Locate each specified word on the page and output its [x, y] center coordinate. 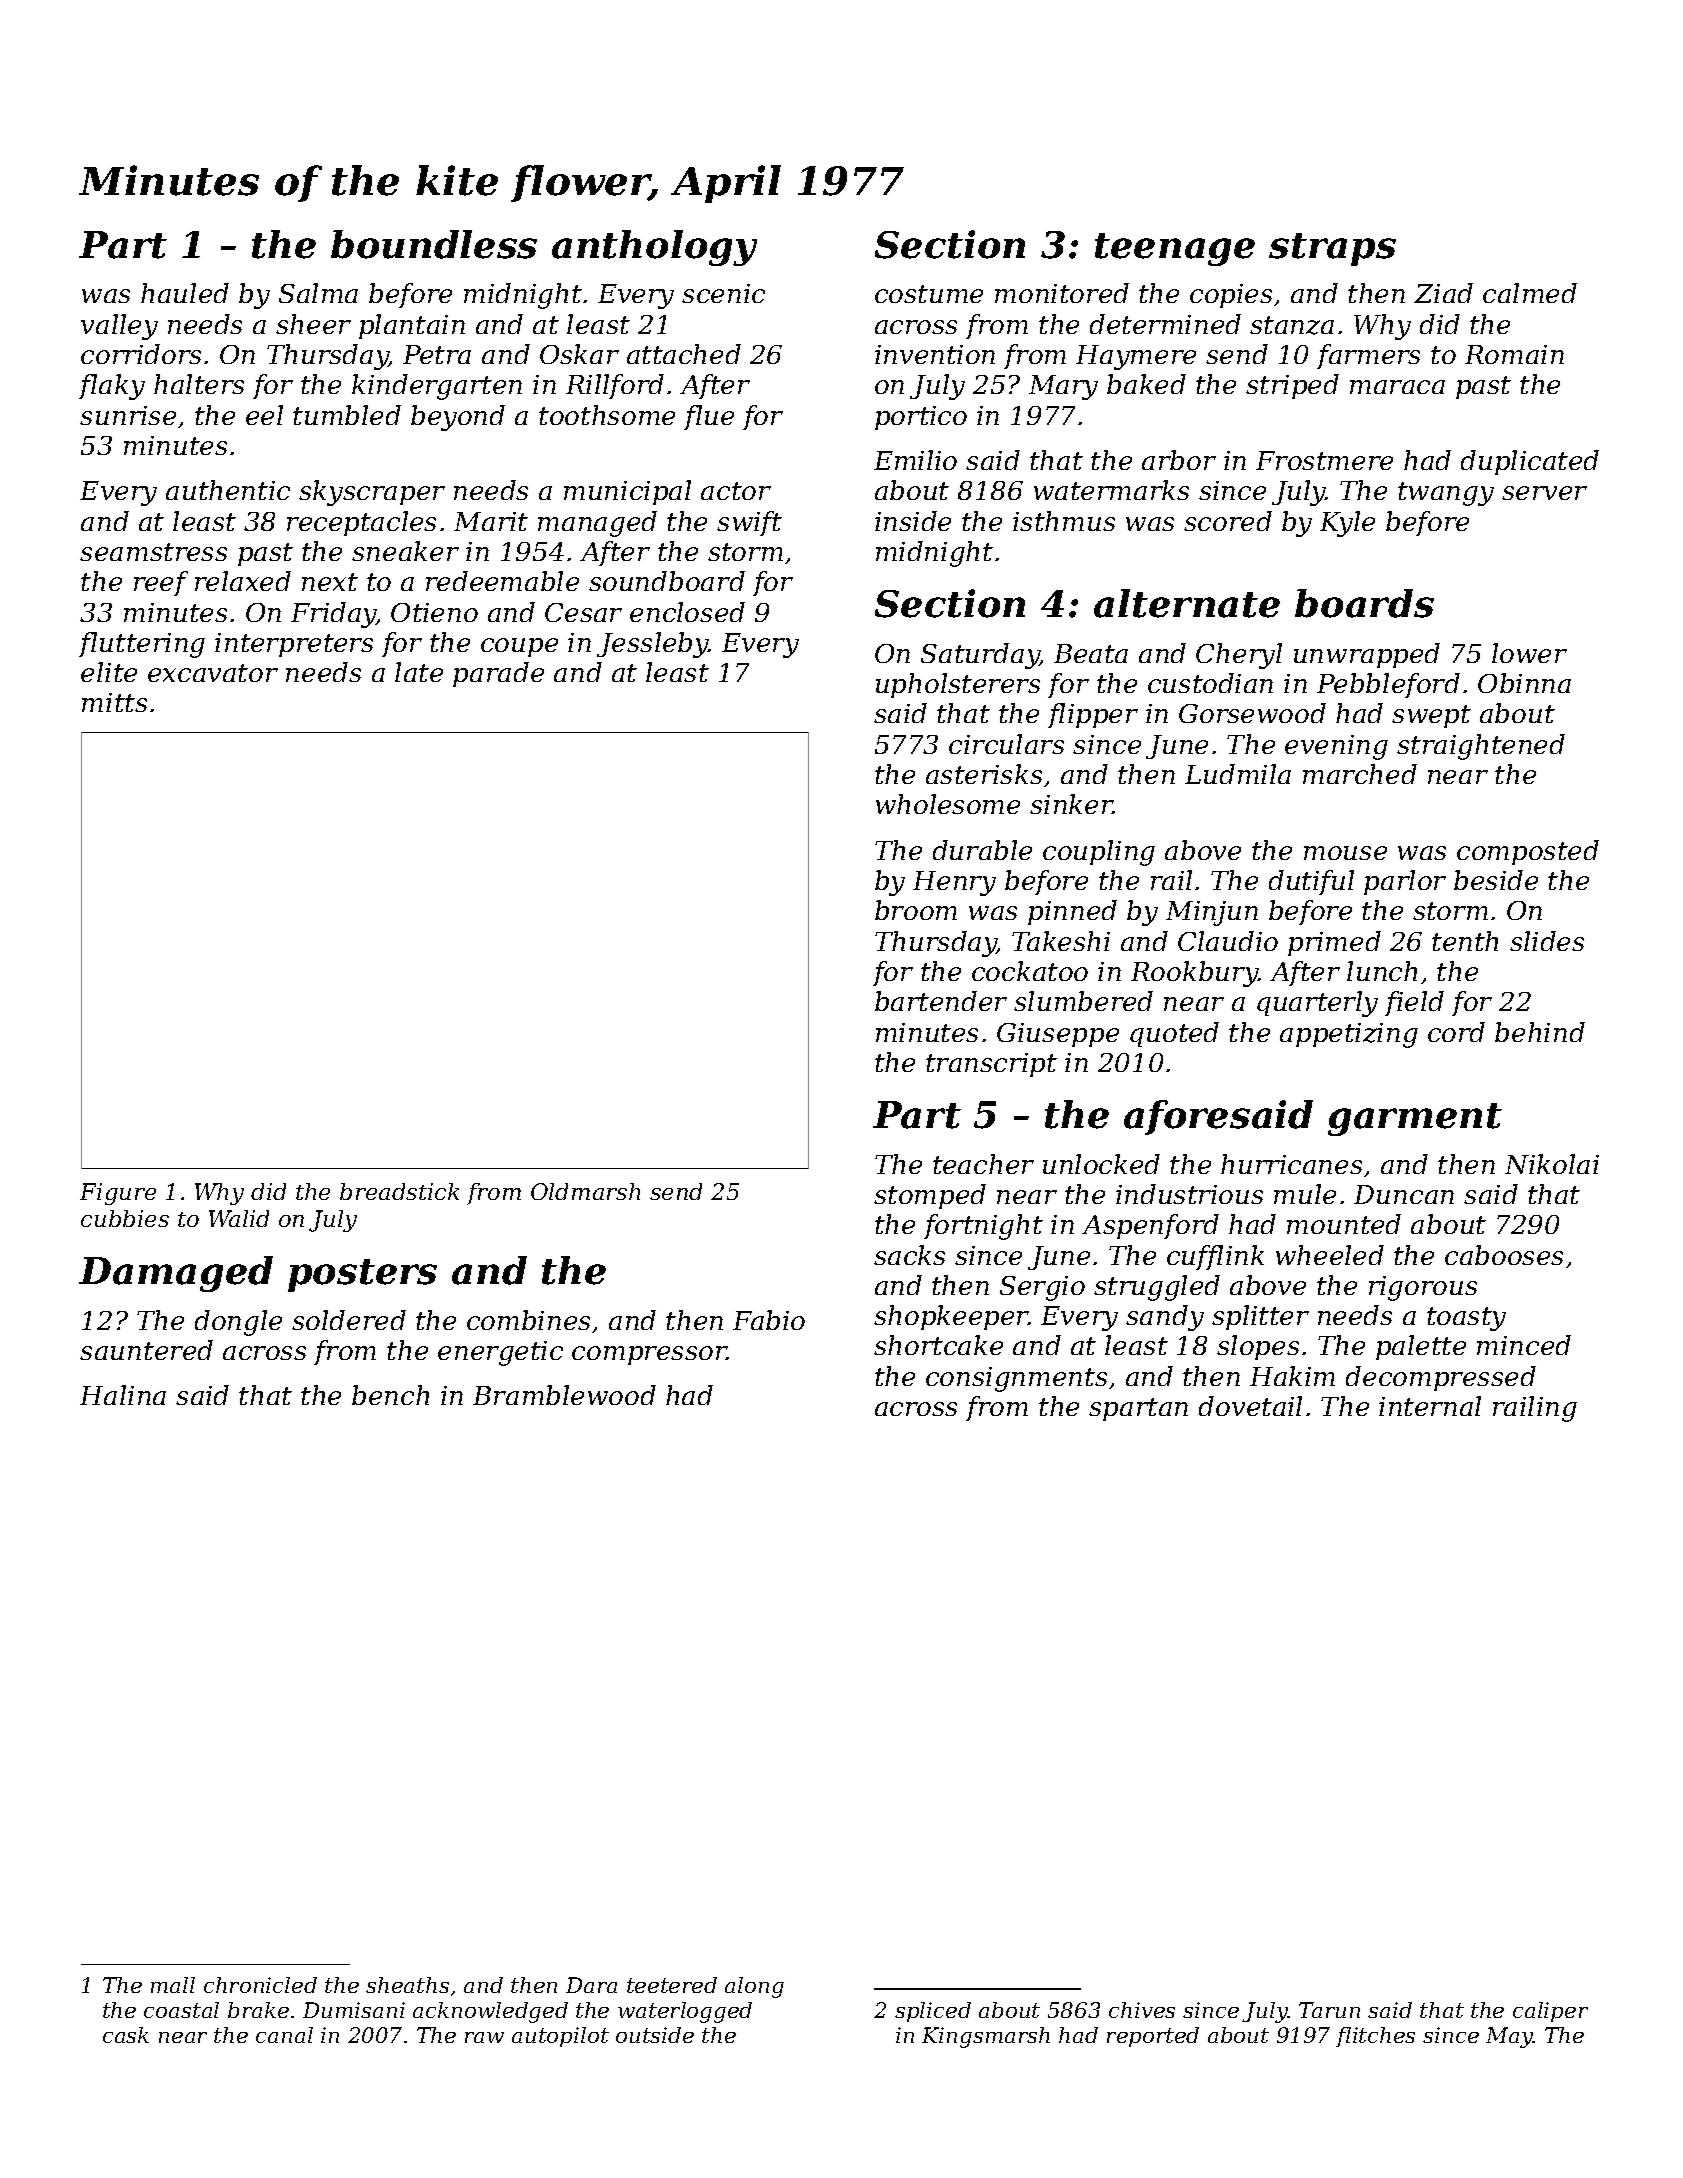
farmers [1368, 356]
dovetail [1250, 1406]
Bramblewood [564, 1395]
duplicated [1530, 462]
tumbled [347, 415]
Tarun [1329, 2010]
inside [913, 521]
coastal [181, 2010]
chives [1142, 2010]
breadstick [399, 1191]
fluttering [142, 645]
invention [935, 354]
